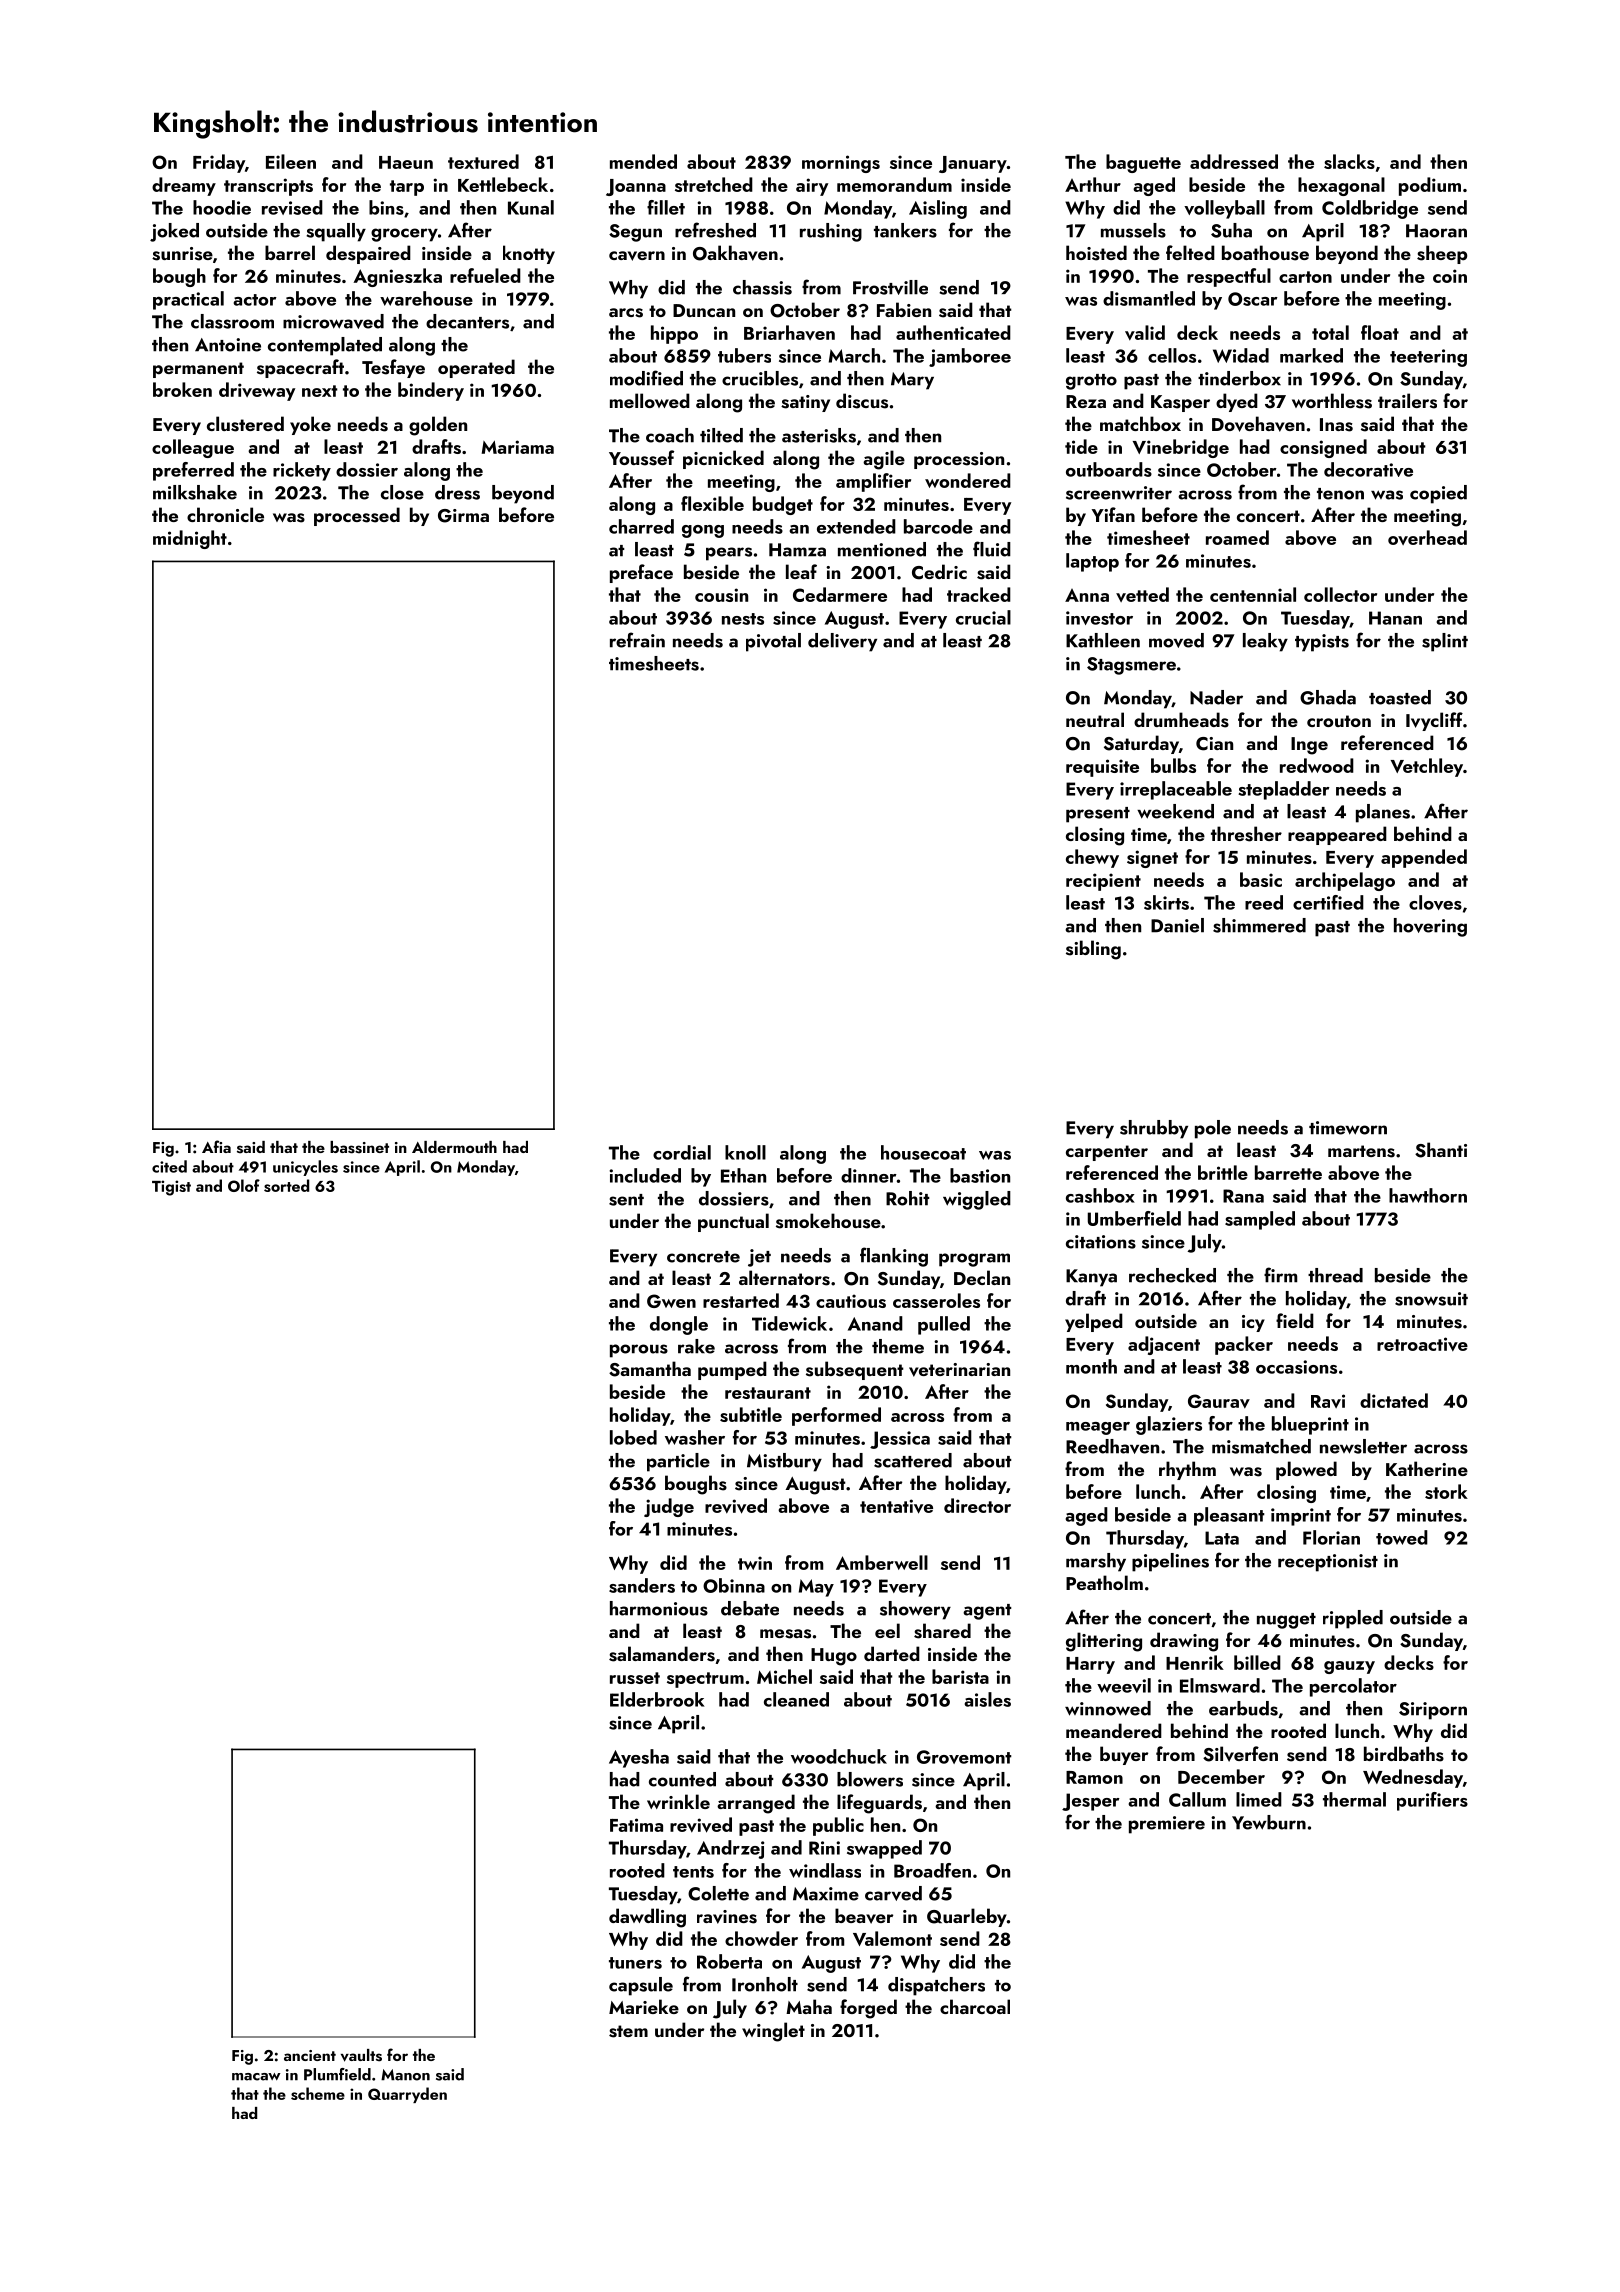  What do you see at coordinates (639, 1758) in the screenshot?
I see `Ayesha` at bounding box center [639, 1758].
